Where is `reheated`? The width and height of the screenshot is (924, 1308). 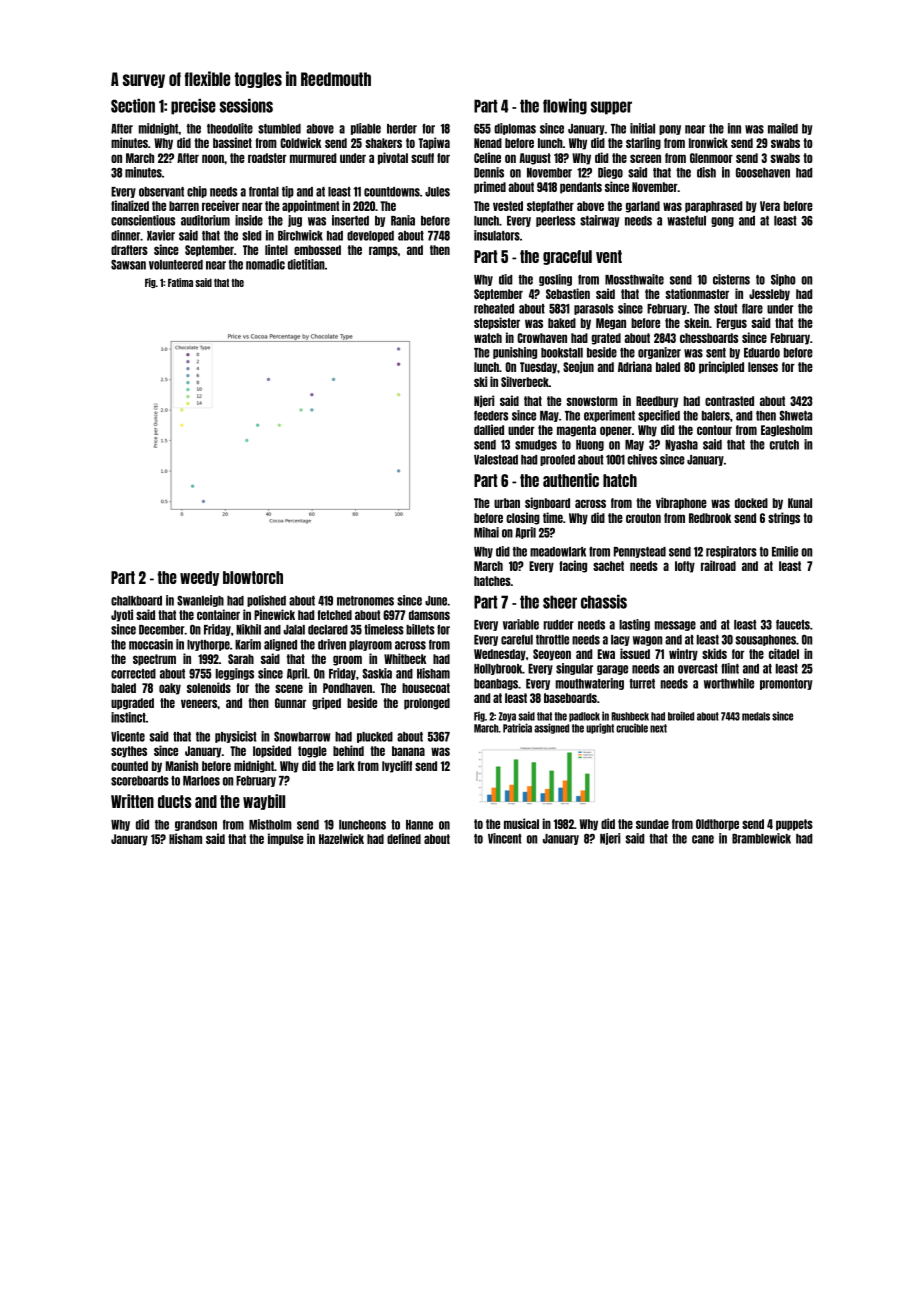 reheated is located at coordinates (494, 309).
